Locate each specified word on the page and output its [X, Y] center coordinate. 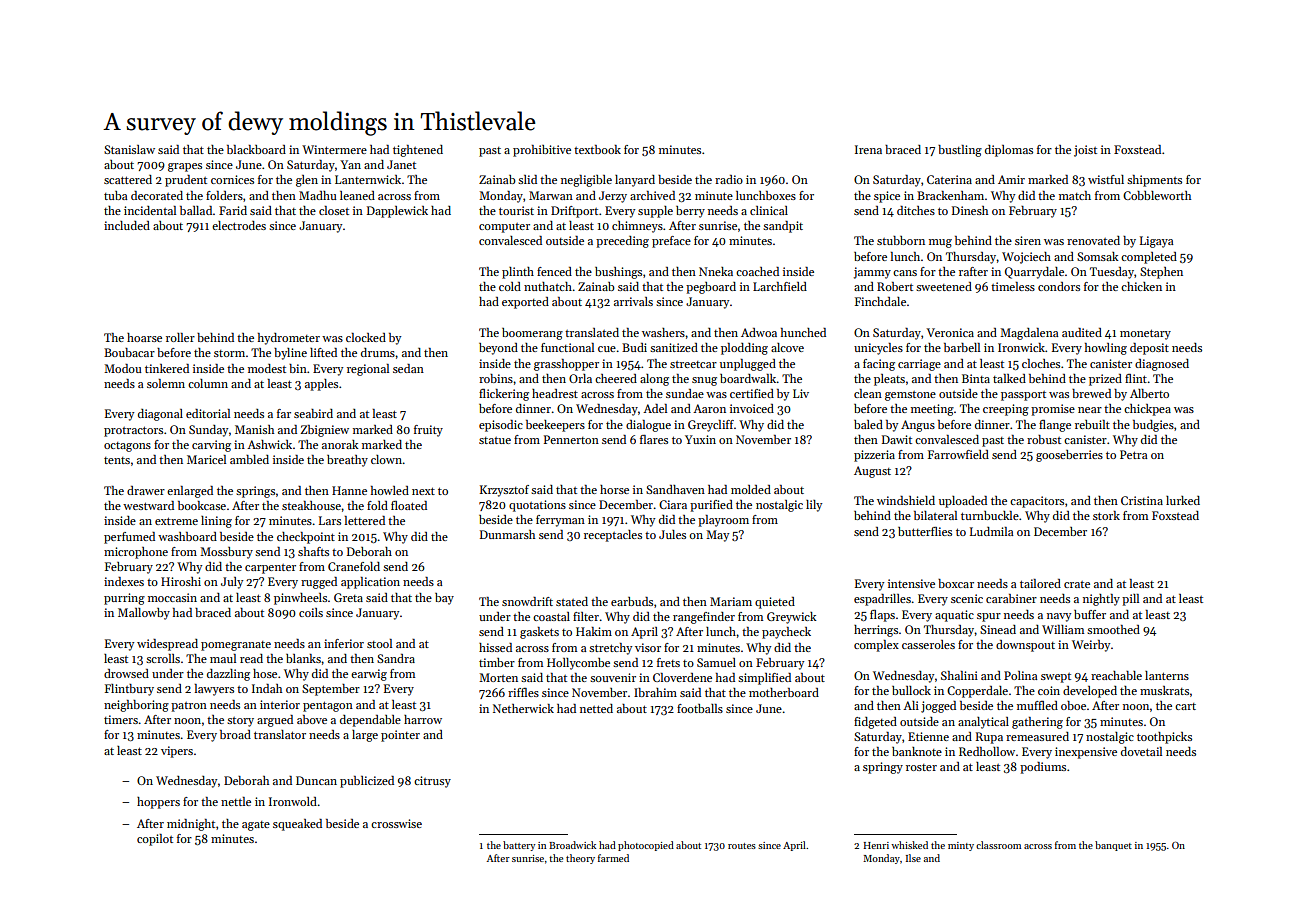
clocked [366, 337]
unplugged [748, 365]
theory [580, 859]
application [370, 583]
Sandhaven [675, 489]
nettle [236, 801]
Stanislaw [129, 149]
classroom [998, 845]
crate [1077, 584]
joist [1085, 151]
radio [729, 179]
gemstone [910, 396]
